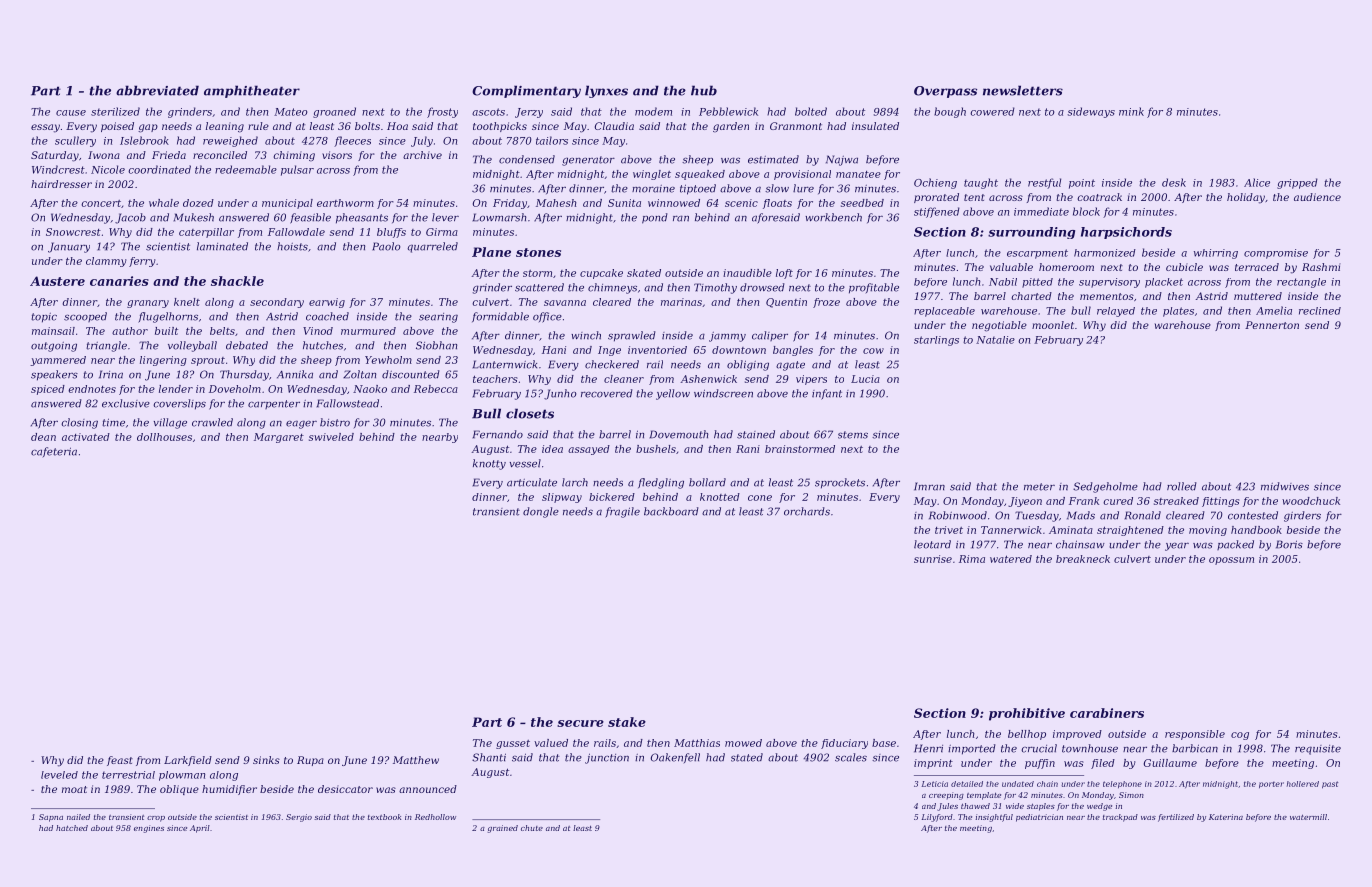 The width and height of the image is (1372, 887). What do you see at coordinates (1131, 111) in the image?
I see `mink` at bounding box center [1131, 111].
